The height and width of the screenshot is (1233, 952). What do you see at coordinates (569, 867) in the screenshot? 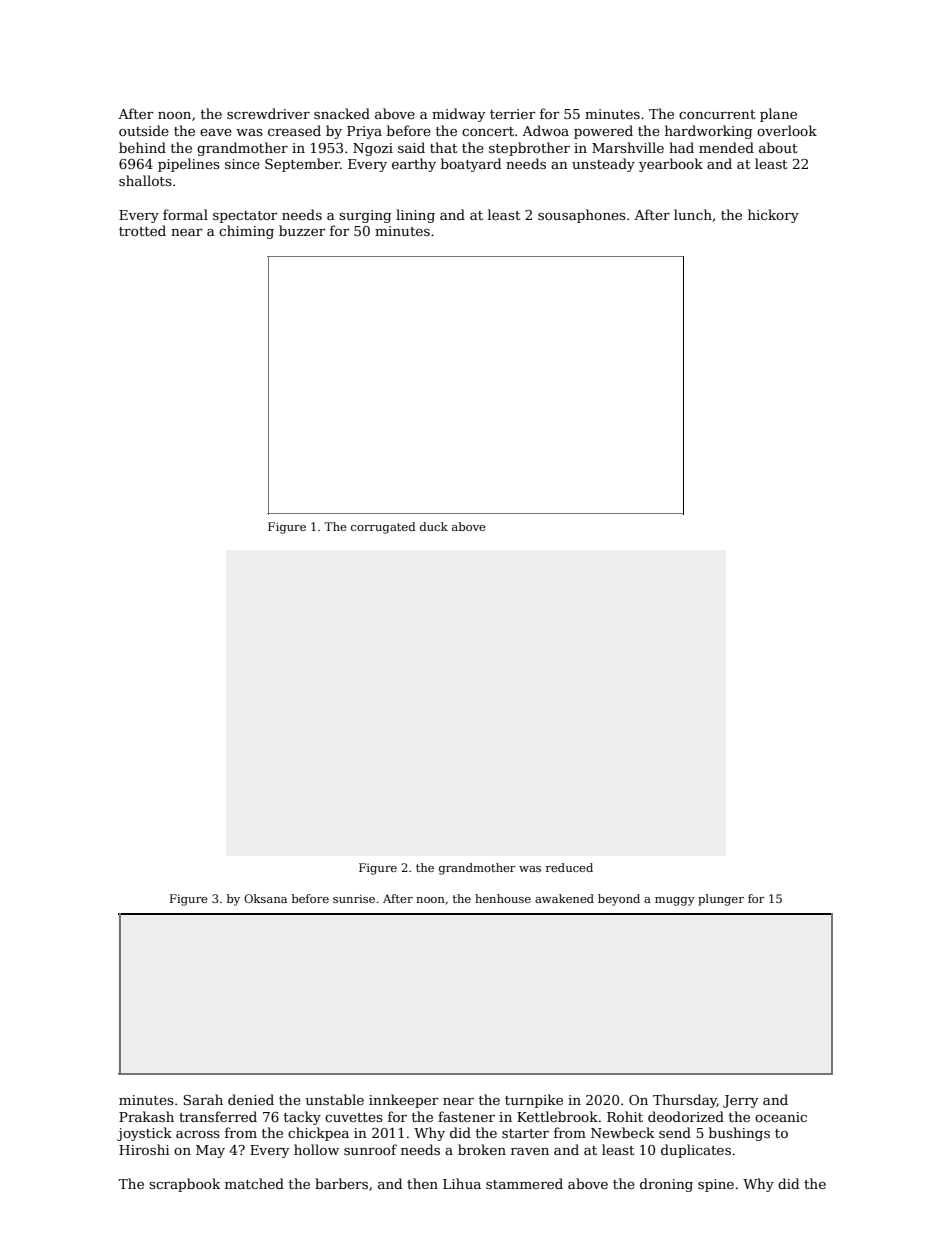
I see `reduced` at bounding box center [569, 867].
